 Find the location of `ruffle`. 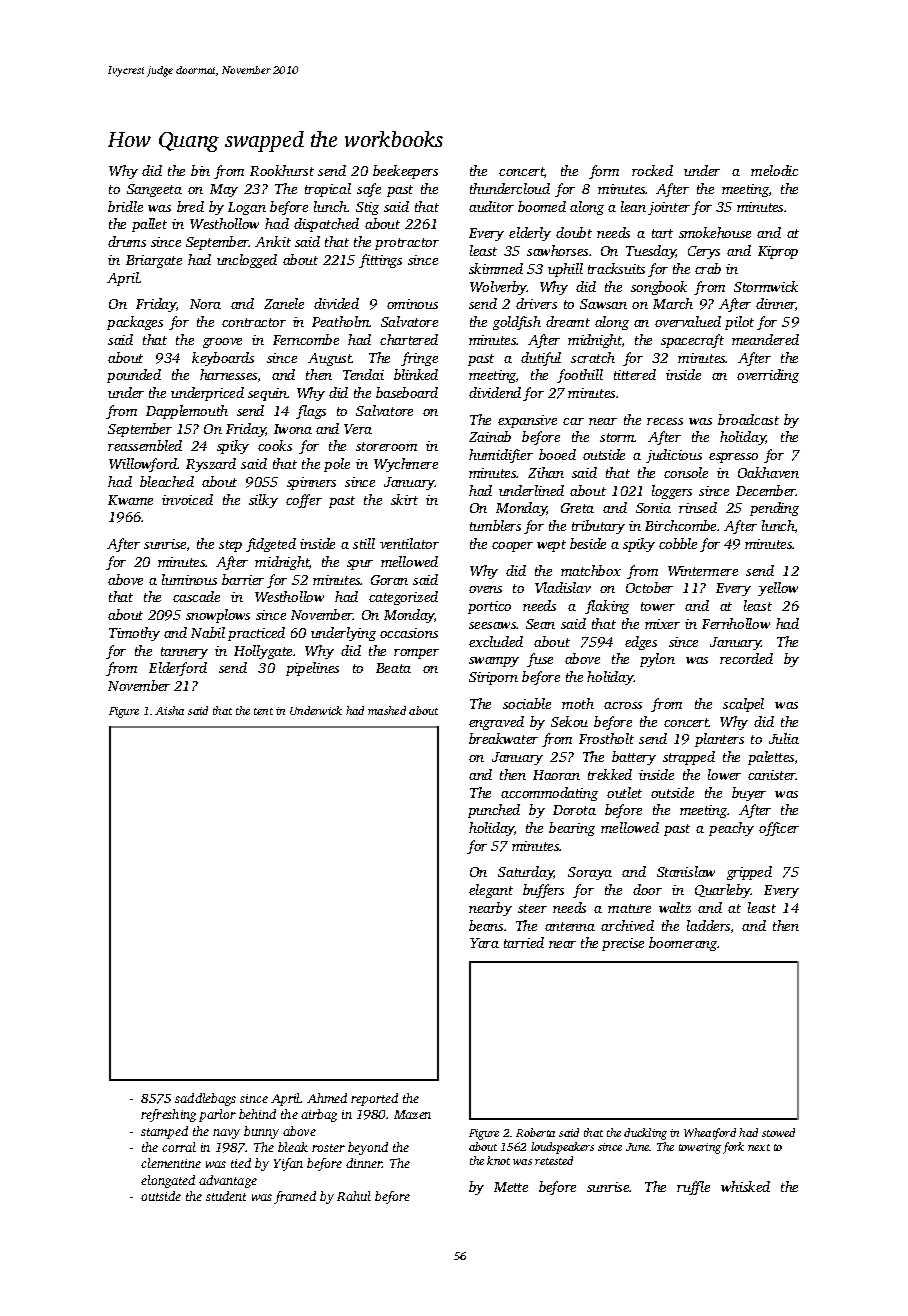

ruffle is located at coordinates (693, 1188).
